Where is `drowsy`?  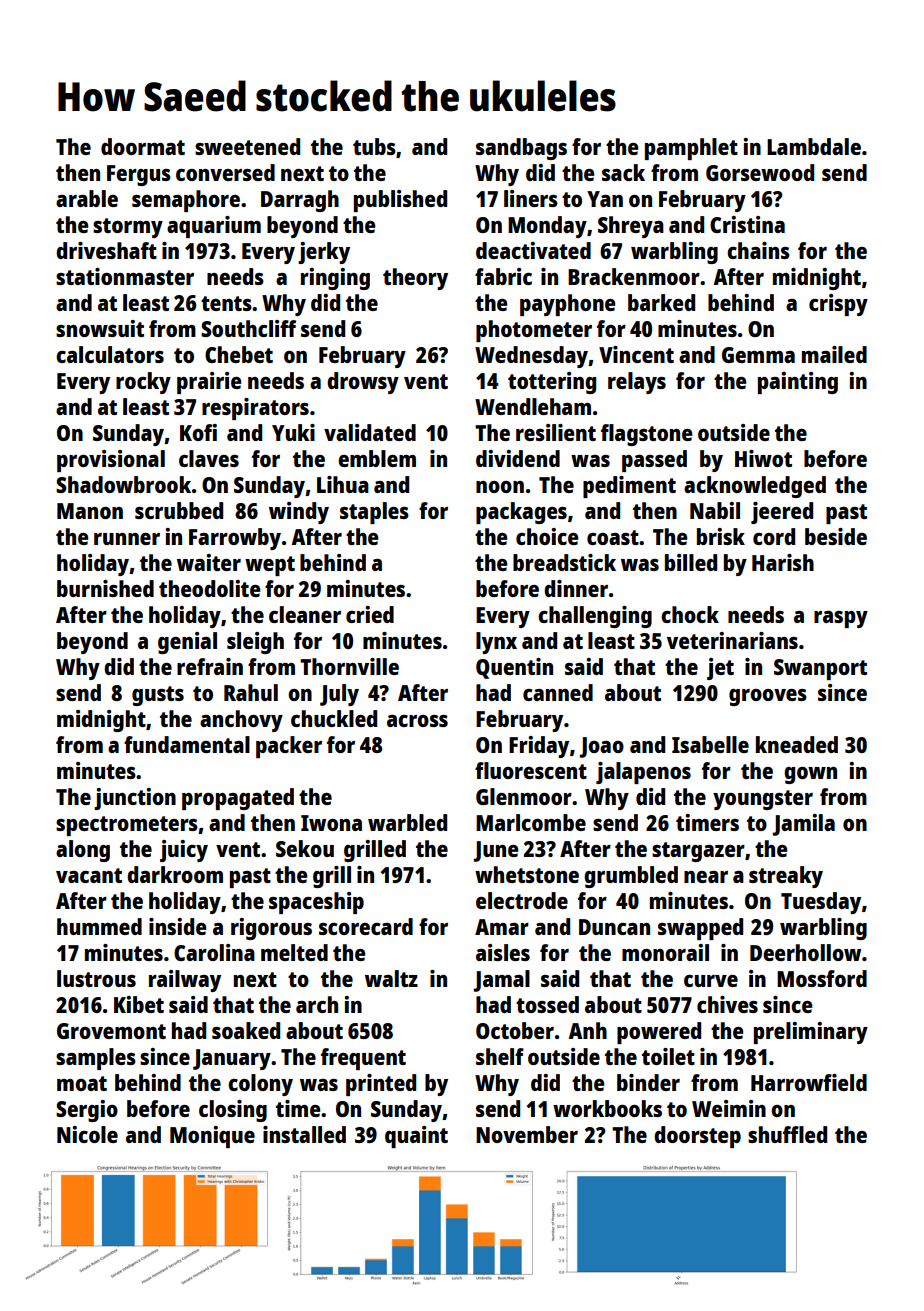
drowsy is located at coordinates (363, 383).
